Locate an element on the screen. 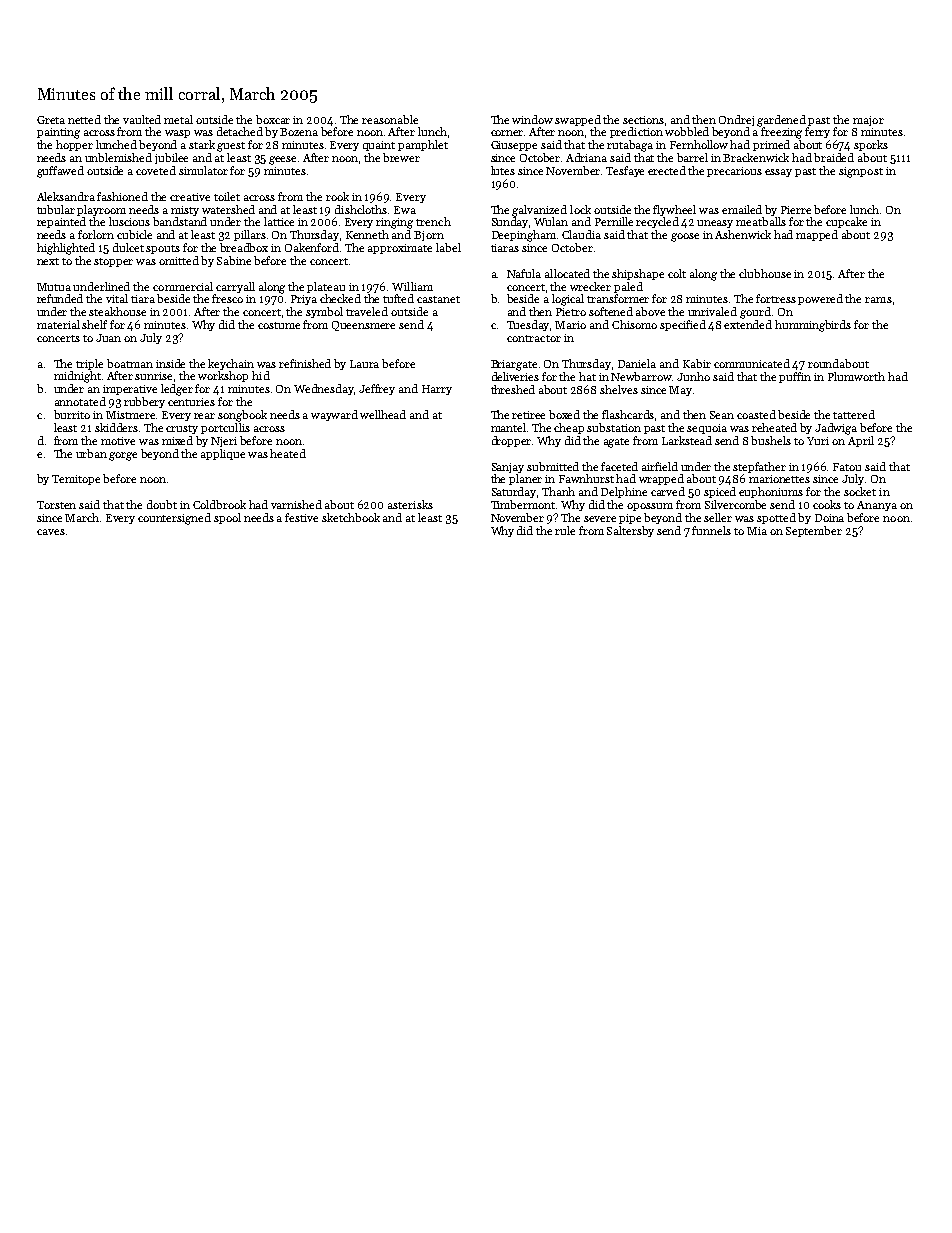 Image resolution: width=952 pixels, height=1233 pixels. sketchbook is located at coordinates (351, 517).
